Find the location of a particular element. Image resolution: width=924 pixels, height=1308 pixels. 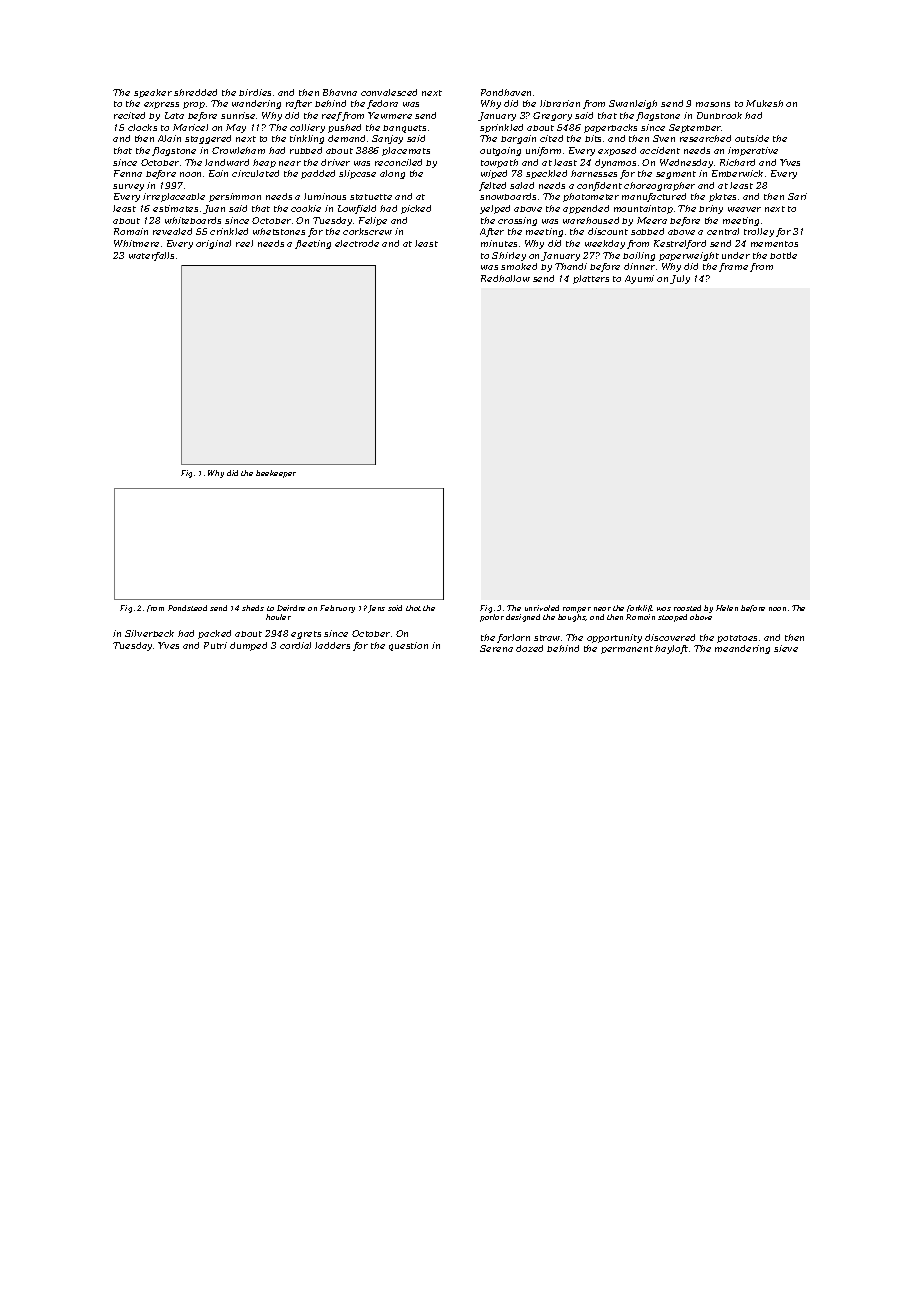

hayloft is located at coordinates (671, 649).
